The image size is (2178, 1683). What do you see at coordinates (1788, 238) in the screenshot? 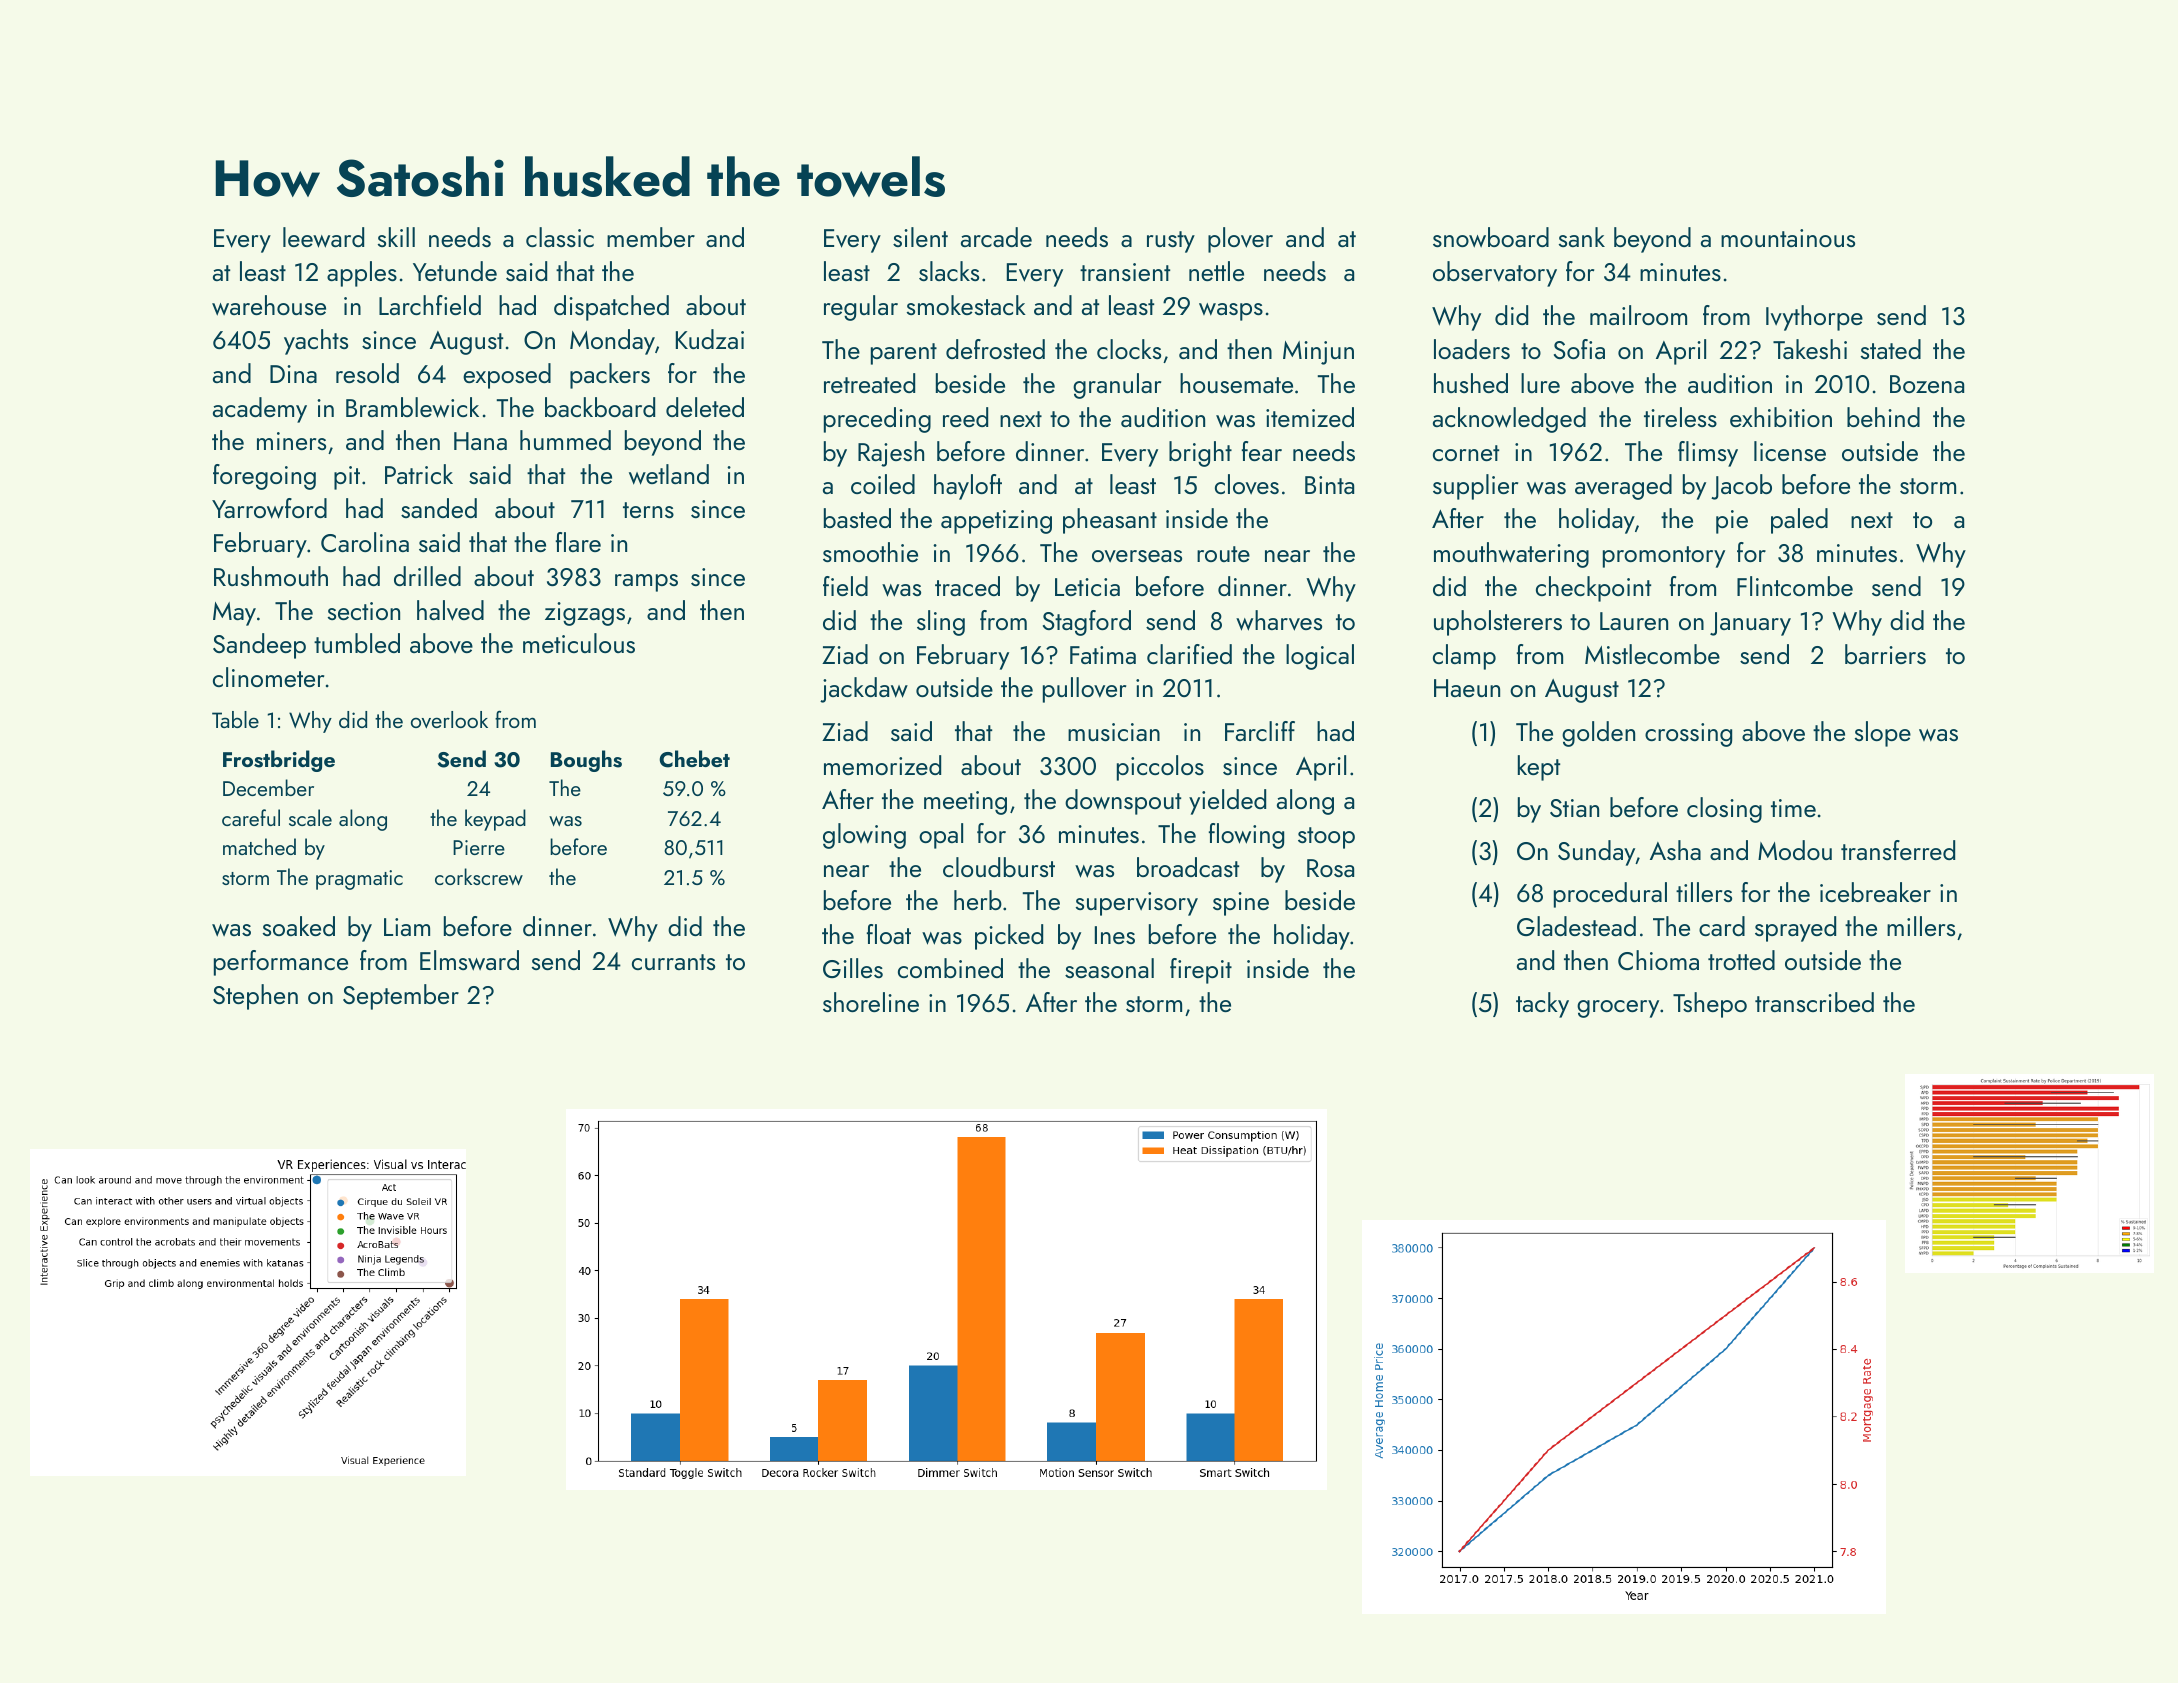
I see `mountainous` at bounding box center [1788, 238].
